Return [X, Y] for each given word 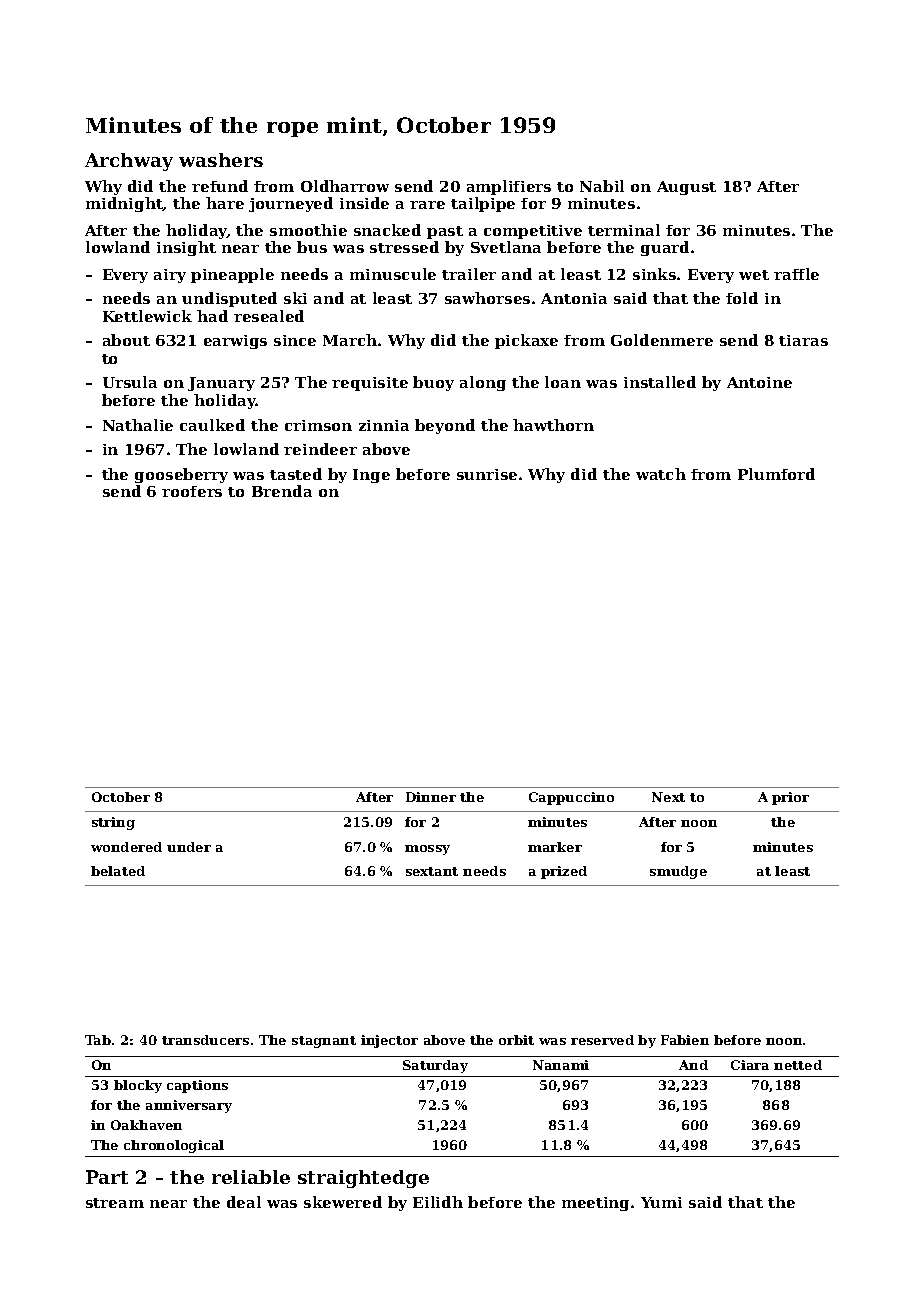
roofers [192, 491]
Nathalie [138, 425]
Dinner [431, 797]
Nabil [602, 186]
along [483, 383]
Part [107, 1177]
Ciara [750, 1065]
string [113, 823]
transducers [205, 1040]
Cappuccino [571, 798]
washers [221, 160]
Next [668, 797]
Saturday [435, 1066]
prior [790, 798]
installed [660, 382]
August [686, 188]
